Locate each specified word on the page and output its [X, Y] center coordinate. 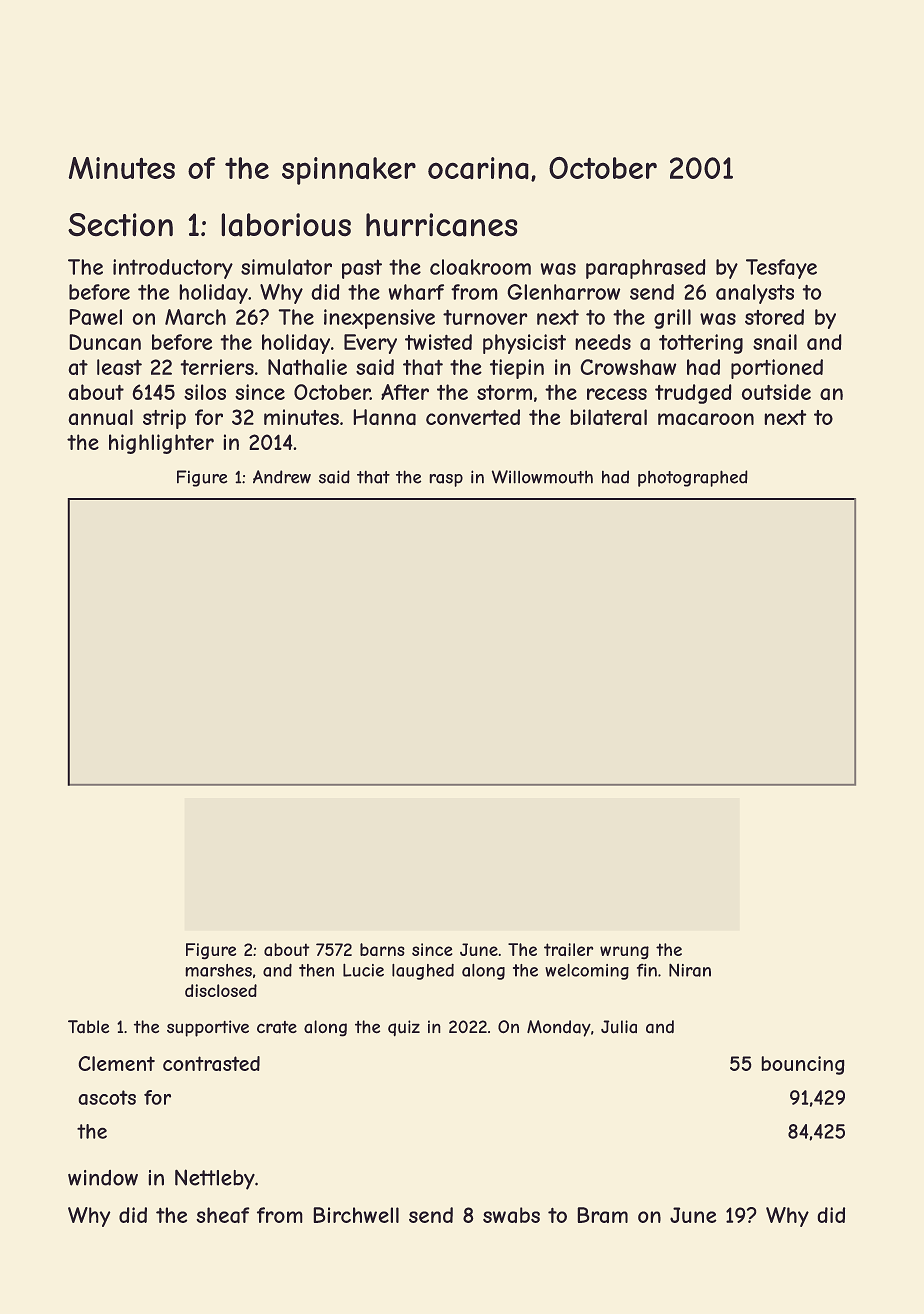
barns [382, 949]
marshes [218, 970]
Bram [602, 1215]
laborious [286, 225]
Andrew [282, 477]
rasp [446, 480]
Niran [690, 970]
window [103, 1178]
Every [370, 344]
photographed [693, 478]
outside [776, 392]
